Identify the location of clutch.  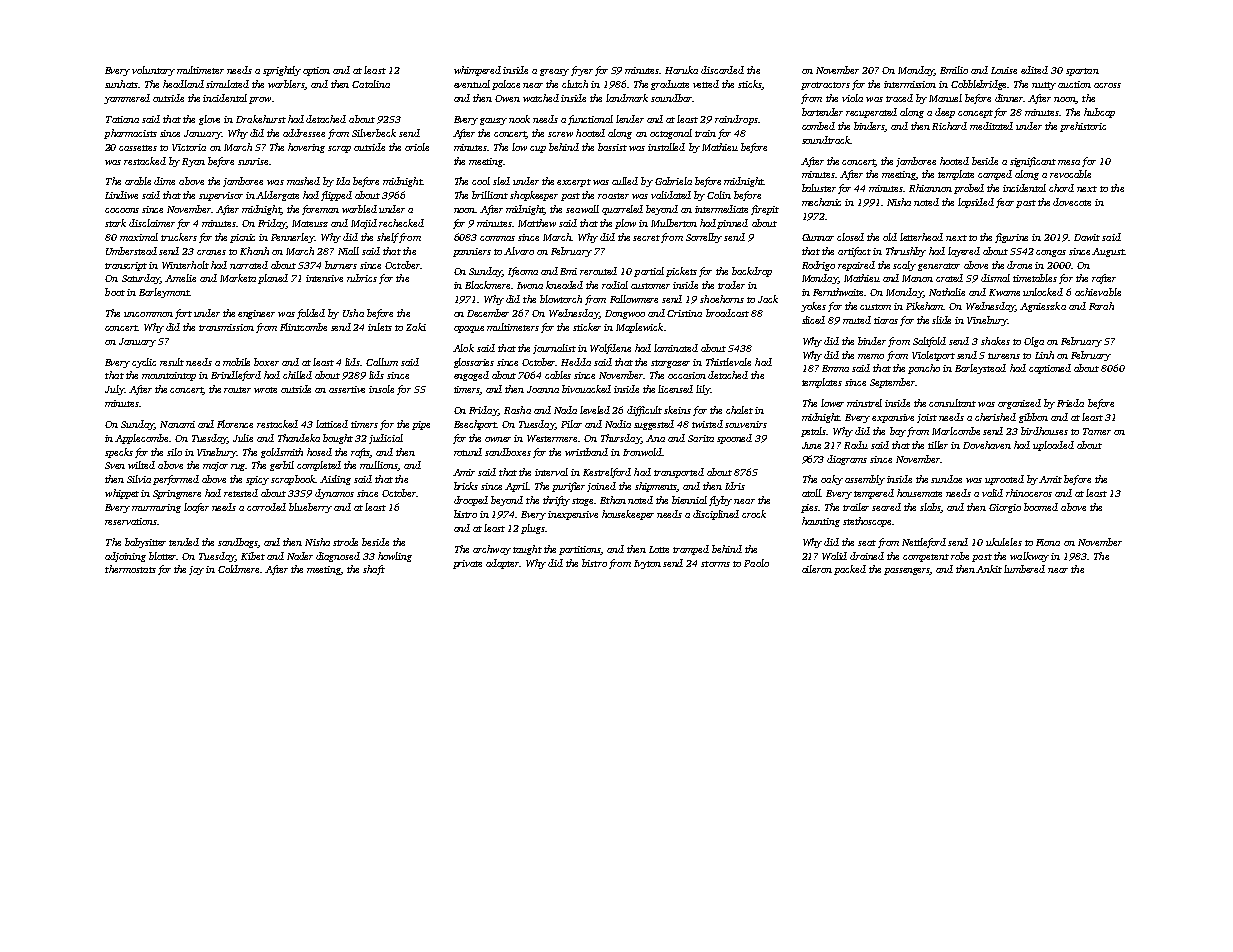
(575, 84).
